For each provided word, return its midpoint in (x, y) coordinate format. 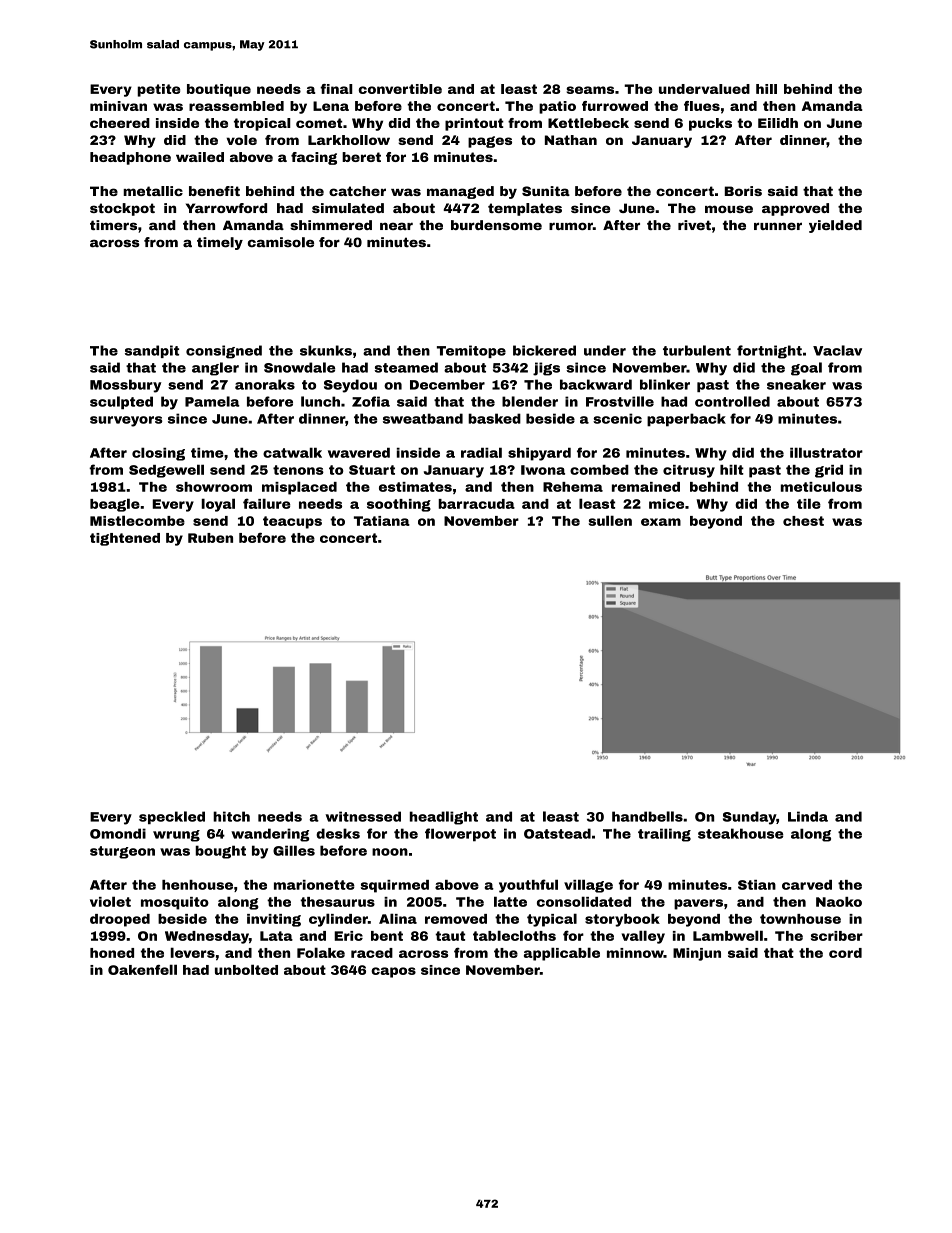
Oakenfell (142, 969)
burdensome (496, 225)
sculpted (121, 402)
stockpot (122, 209)
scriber (837, 936)
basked (494, 418)
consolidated (584, 901)
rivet (694, 225)
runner (778, 226)
